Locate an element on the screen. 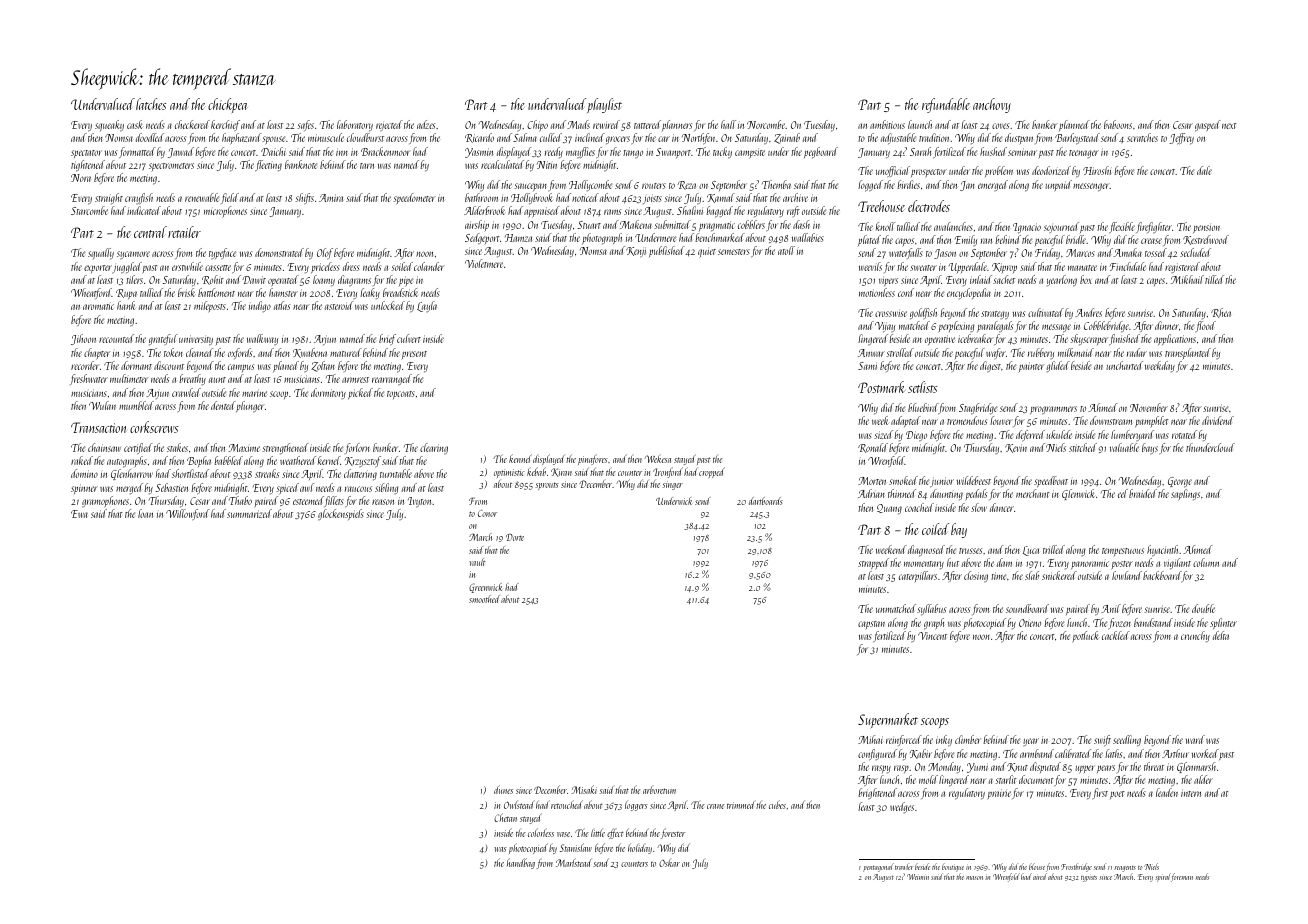 The height and width of the screenshot is (924, 1308). handbag is located at coordinates (521, 863).
